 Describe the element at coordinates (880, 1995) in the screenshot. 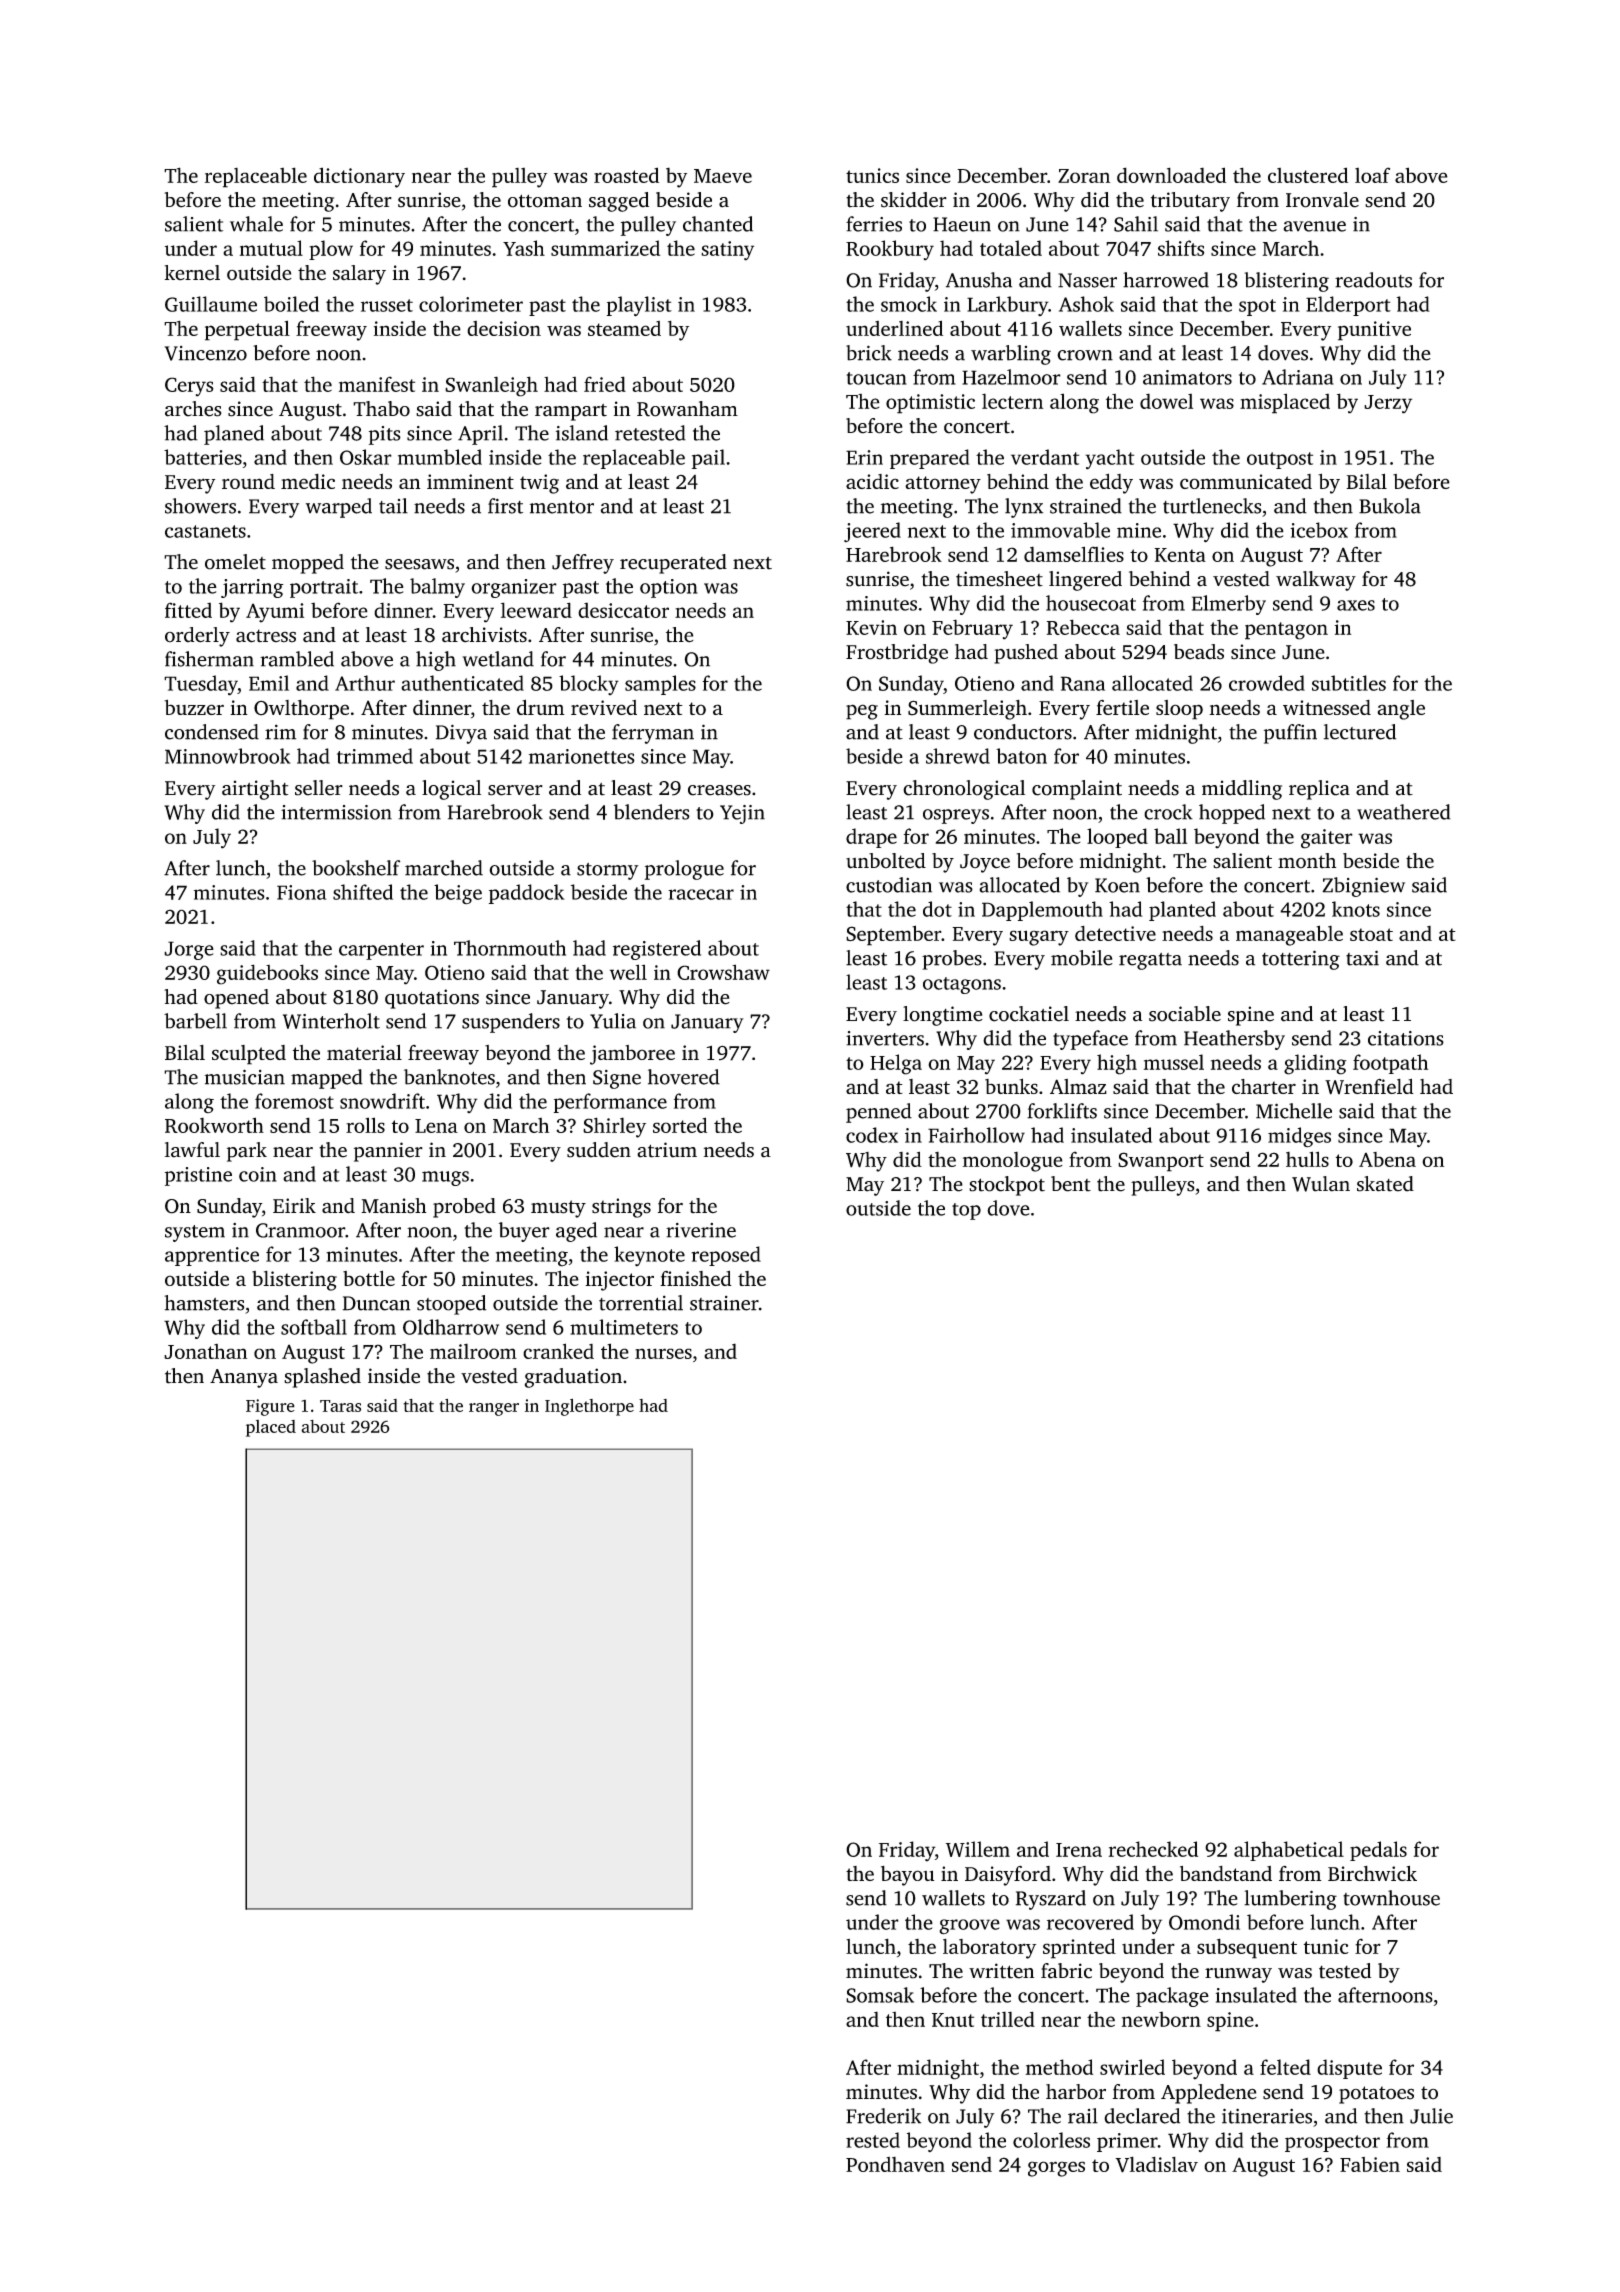

I see `Somsak` at that location.
